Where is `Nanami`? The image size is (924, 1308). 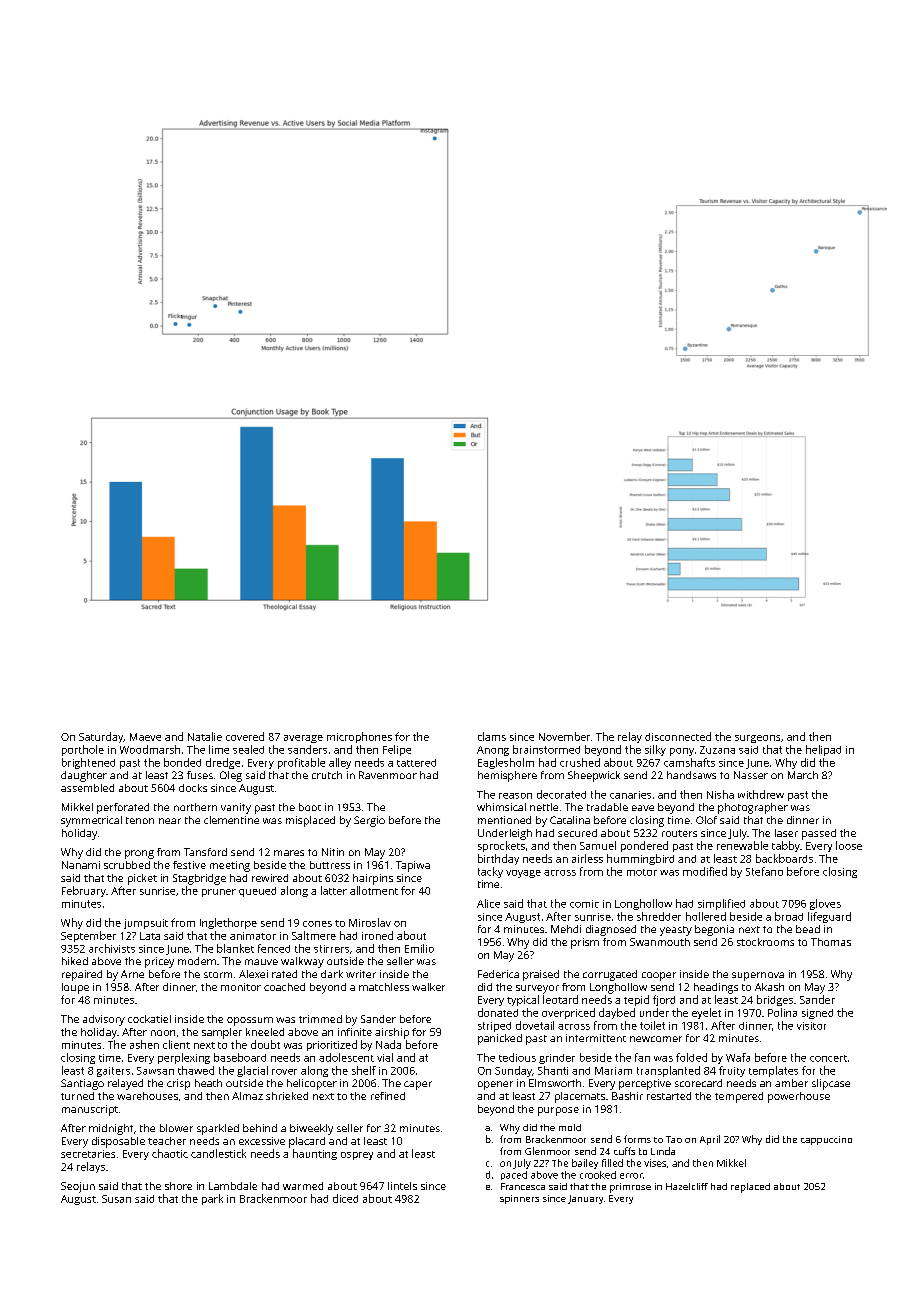
Nanami is located at coordinates (81, 865).
